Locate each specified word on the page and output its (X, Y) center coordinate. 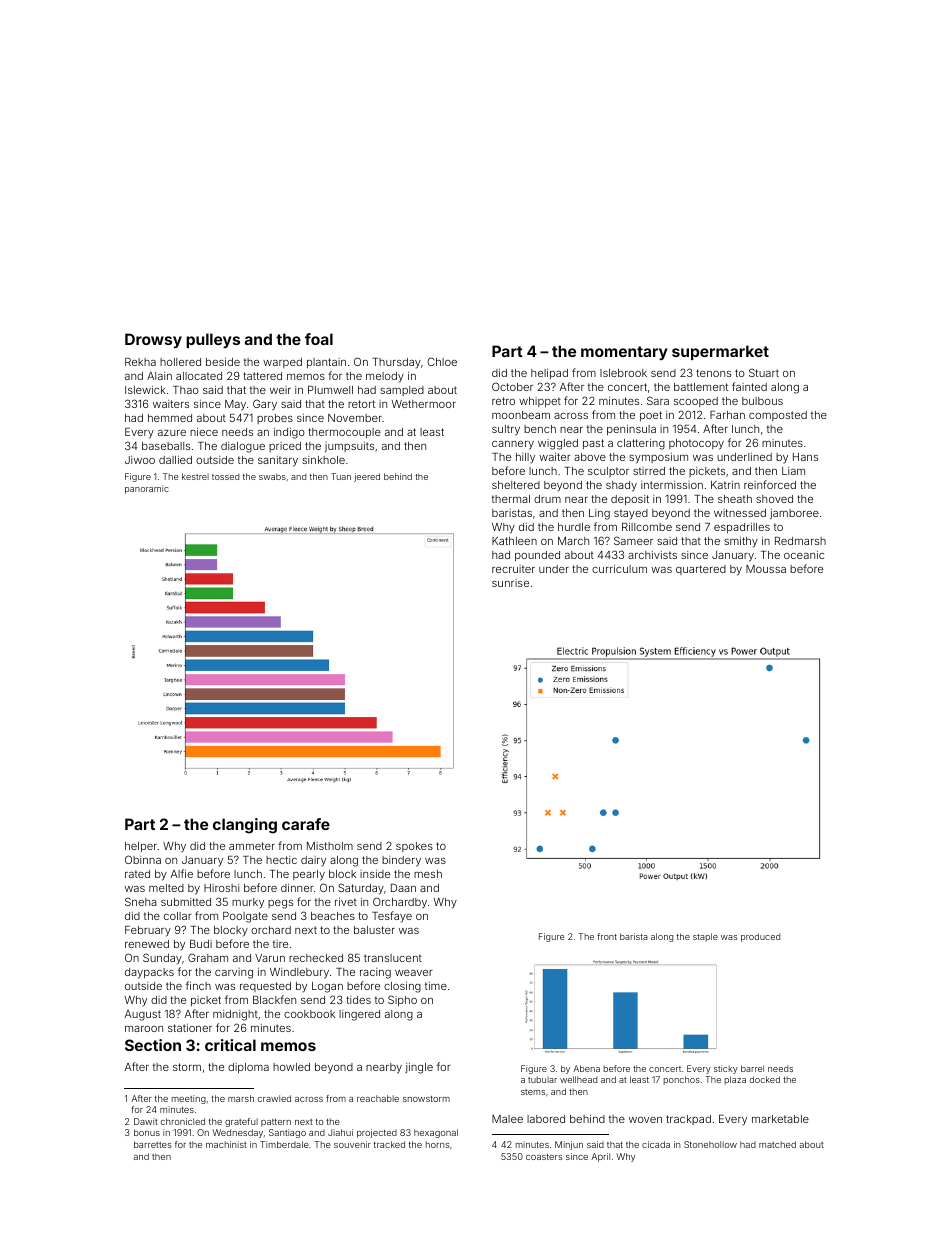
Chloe (442, 361)
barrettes (153, 1144)
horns (438, 1144)
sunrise (510, 583)
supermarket (720, 352)
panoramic (146, 489)
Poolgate (245, 917)
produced (760, 937)
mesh (428, 874)
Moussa (766, 569)
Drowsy (153, 340)
